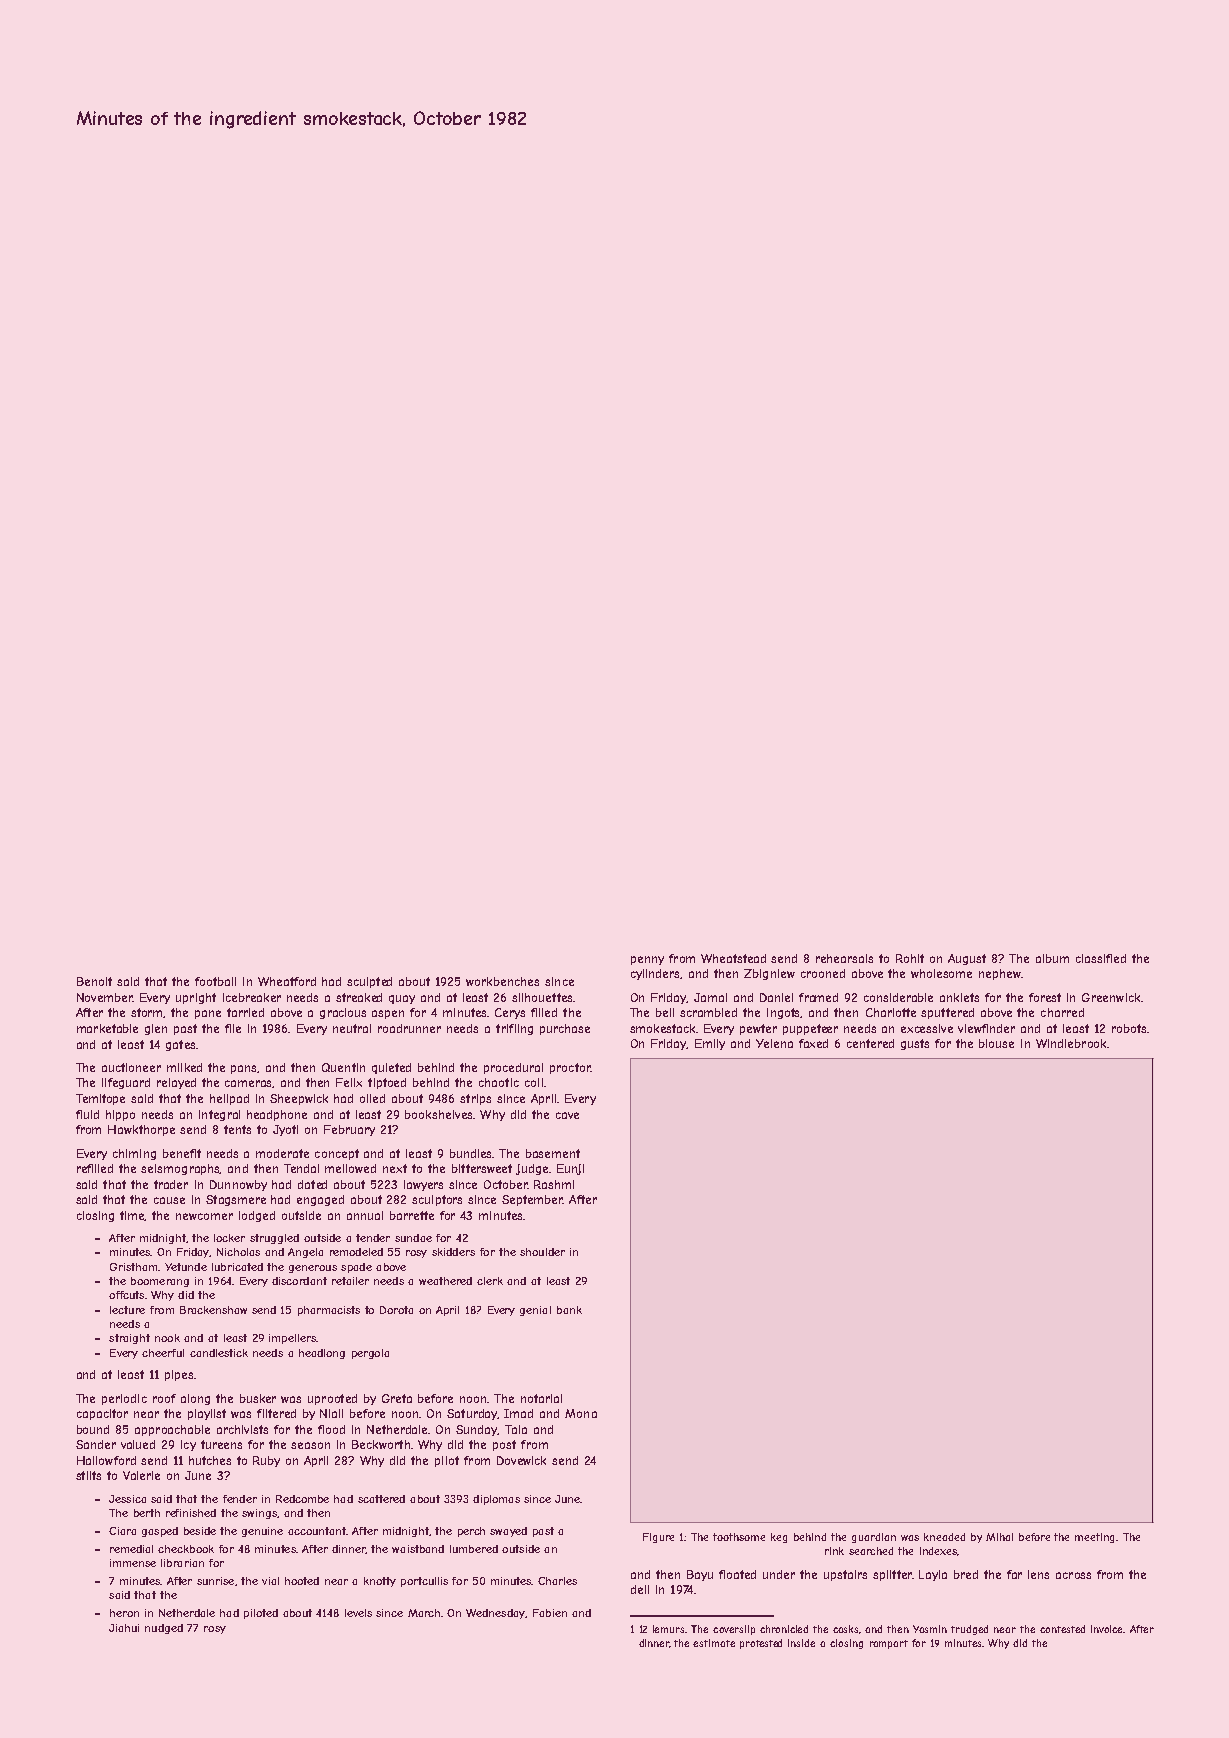 The image size is (1229, 1738). What do you see at coordinates (714, 1643) in the document?
I see `estimate` at bounding box center [714, 1643].
